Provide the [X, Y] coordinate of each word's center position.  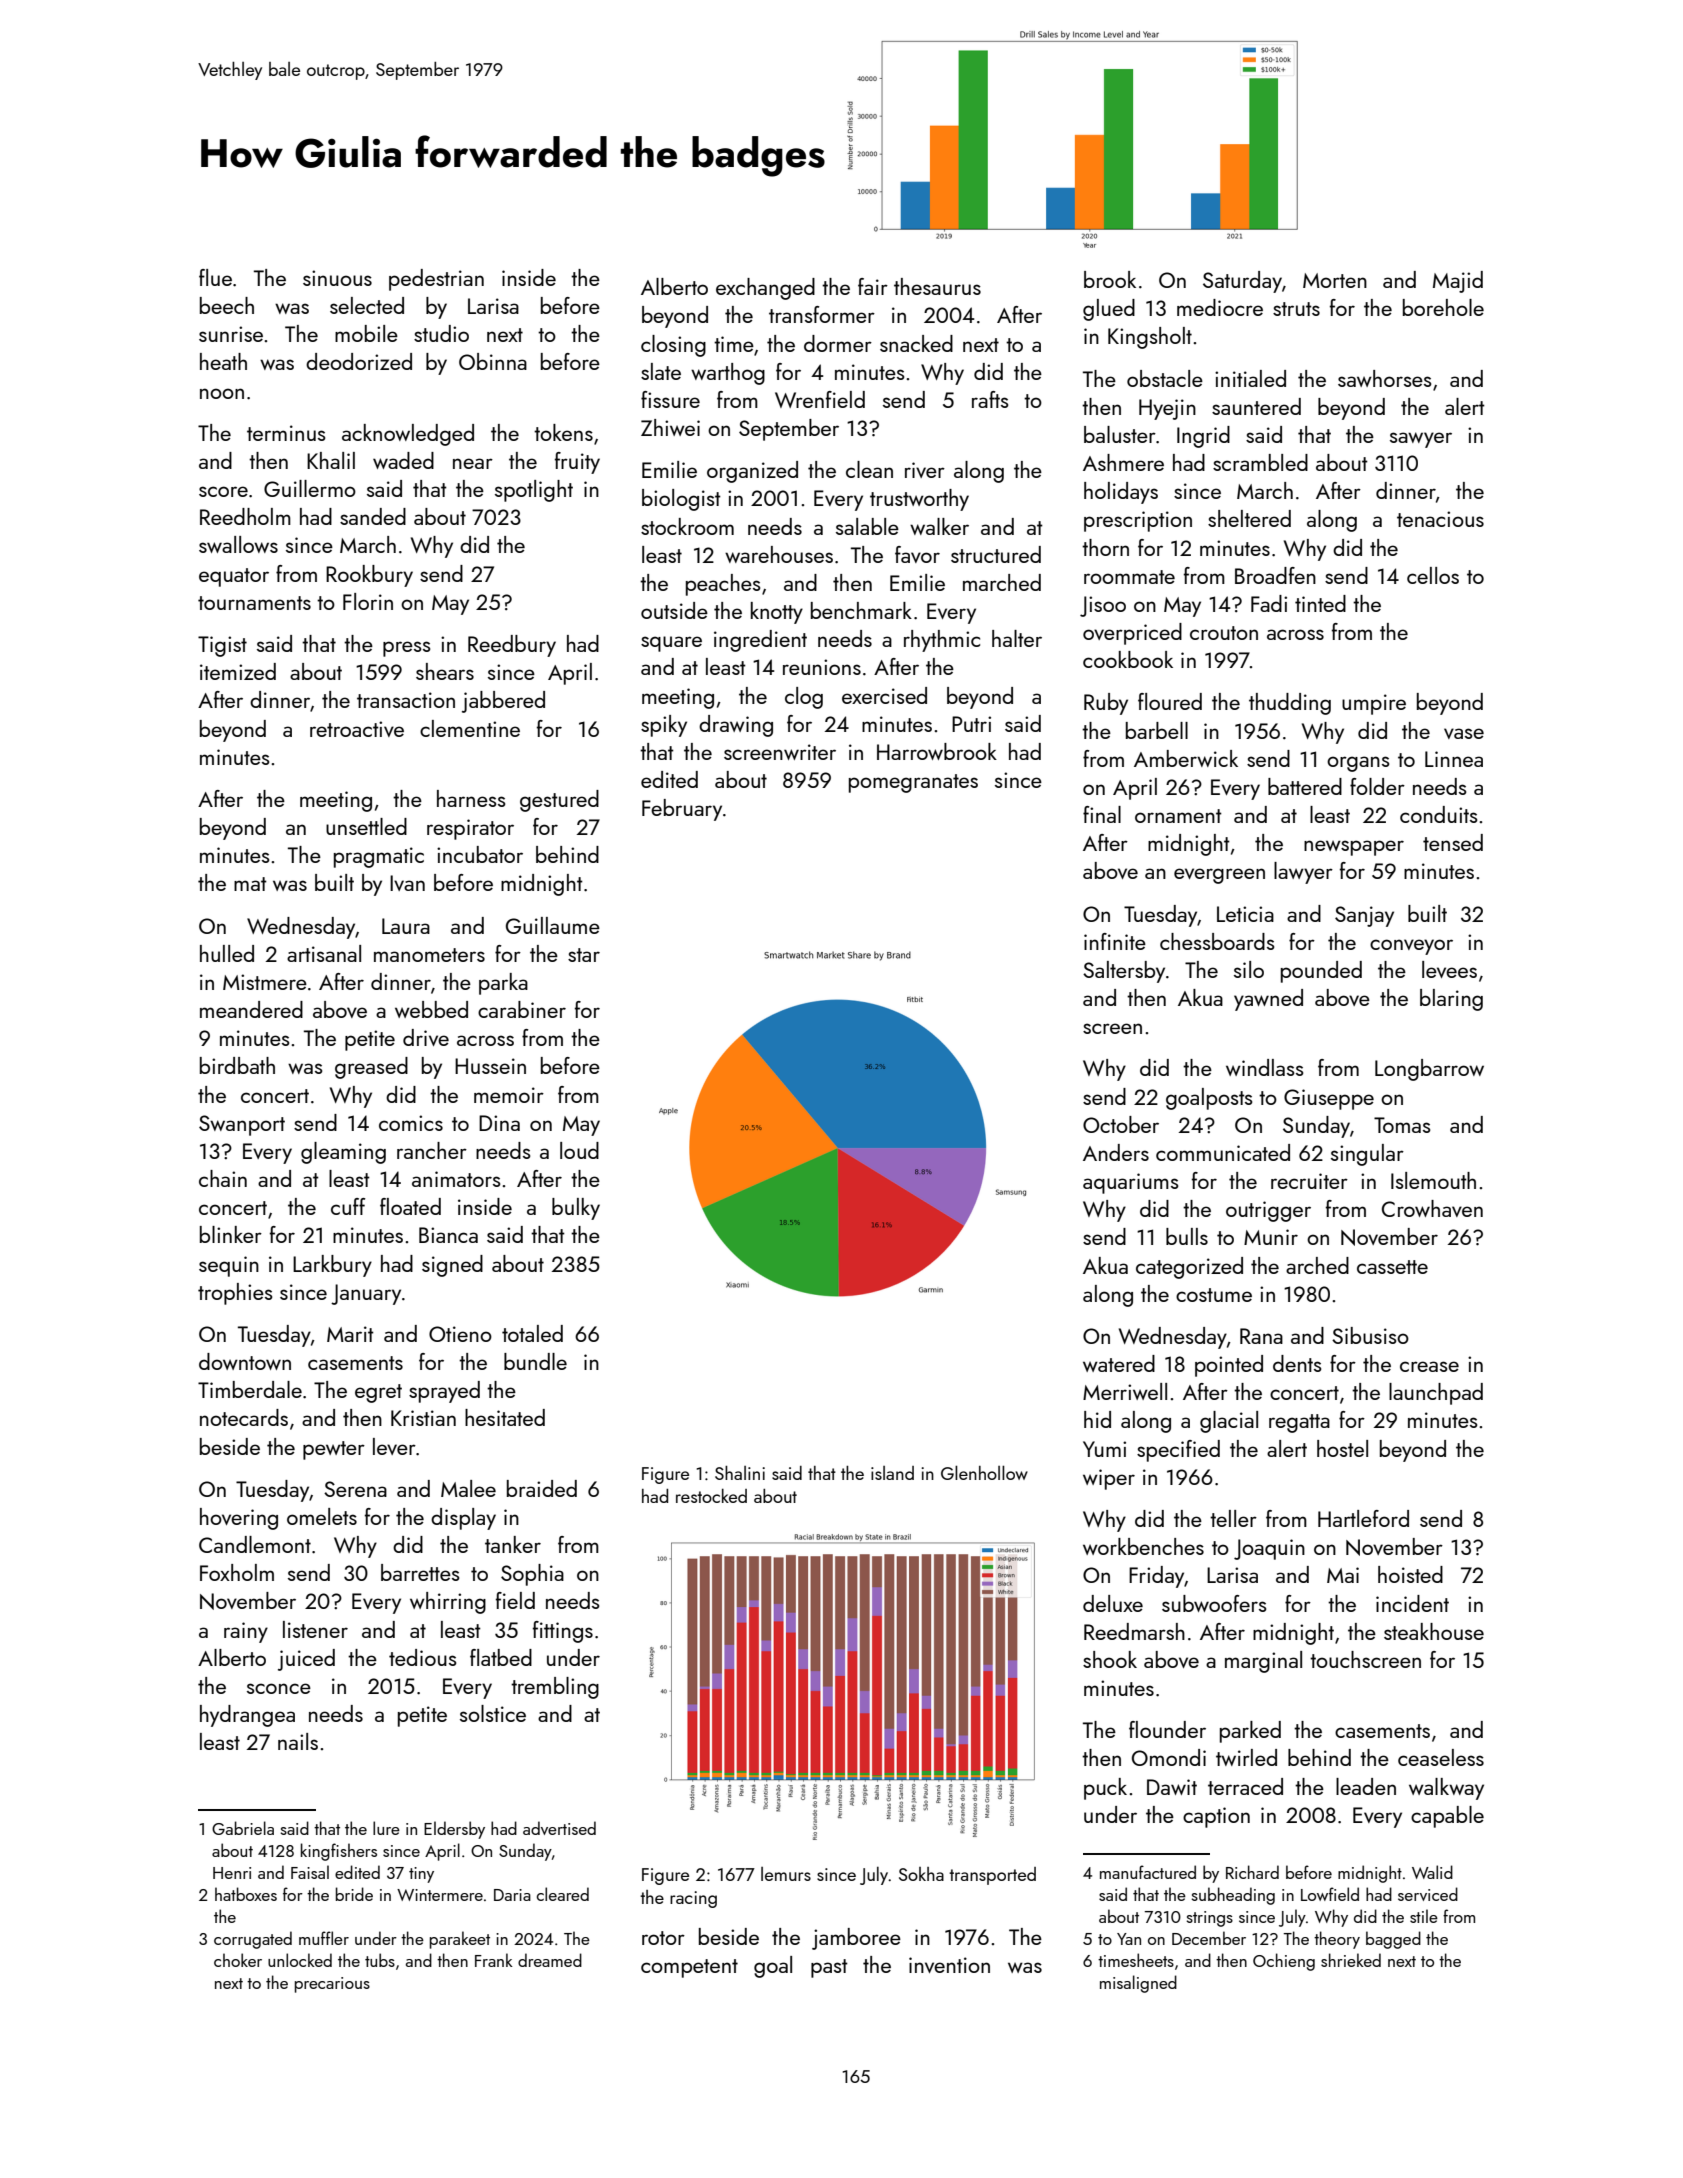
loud [579, 1150]
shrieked [1351, 1960]
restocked [711, 1495]
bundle [535, 1361]
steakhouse [1434, 1631]
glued [1109, 310]
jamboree [856, 1939]
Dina [499, 1123]
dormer [838, 343]
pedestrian [436, 280]
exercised [884, 695]
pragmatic [379, 857]
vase [1464, 733]
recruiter [1309, 1181]
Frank [494, 1960]
